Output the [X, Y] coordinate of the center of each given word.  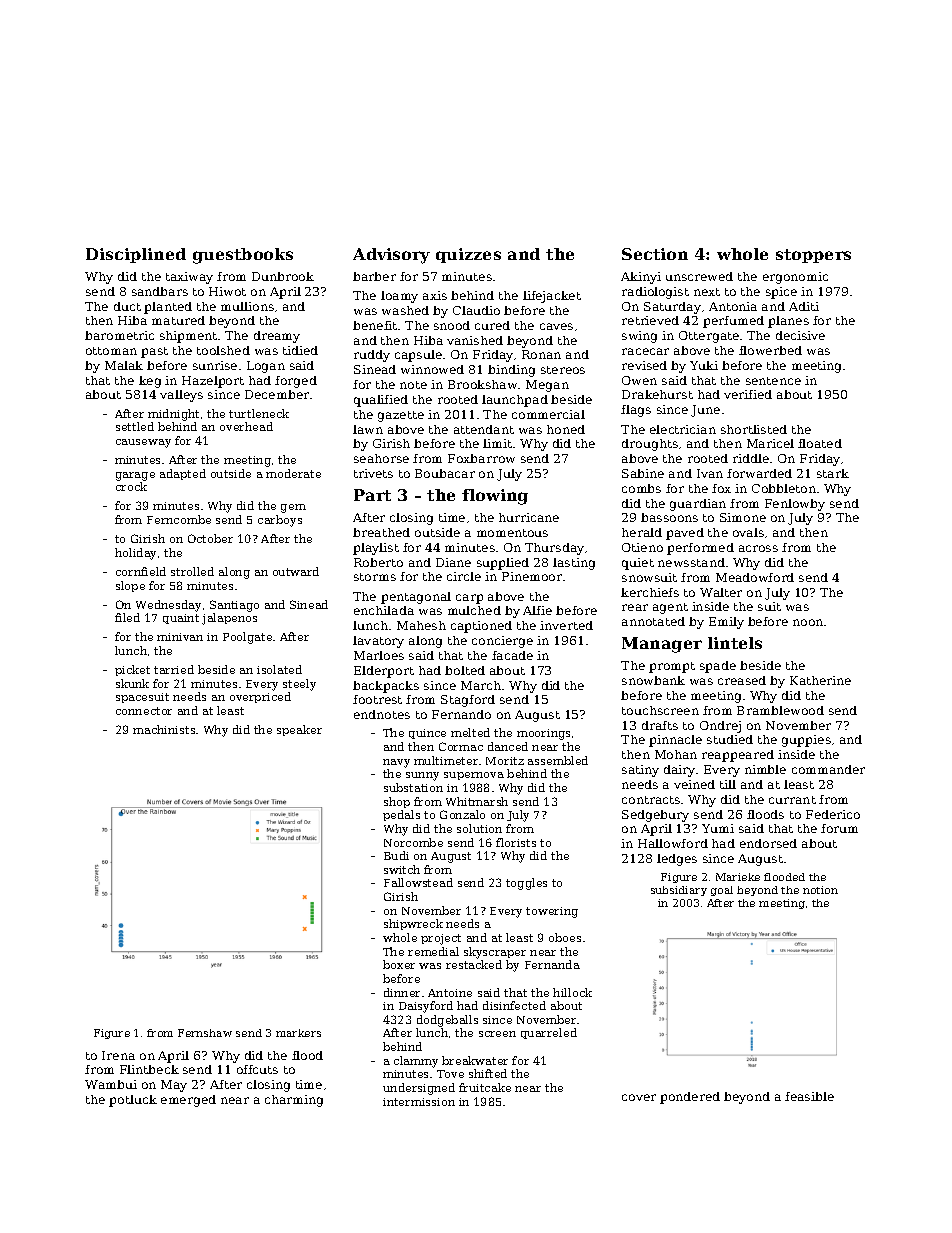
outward [296, 571]
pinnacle [675, 741]
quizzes [468, 255]
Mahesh [421, 625]
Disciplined [136, 255]
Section [655, 254]
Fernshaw [205, 1033]
